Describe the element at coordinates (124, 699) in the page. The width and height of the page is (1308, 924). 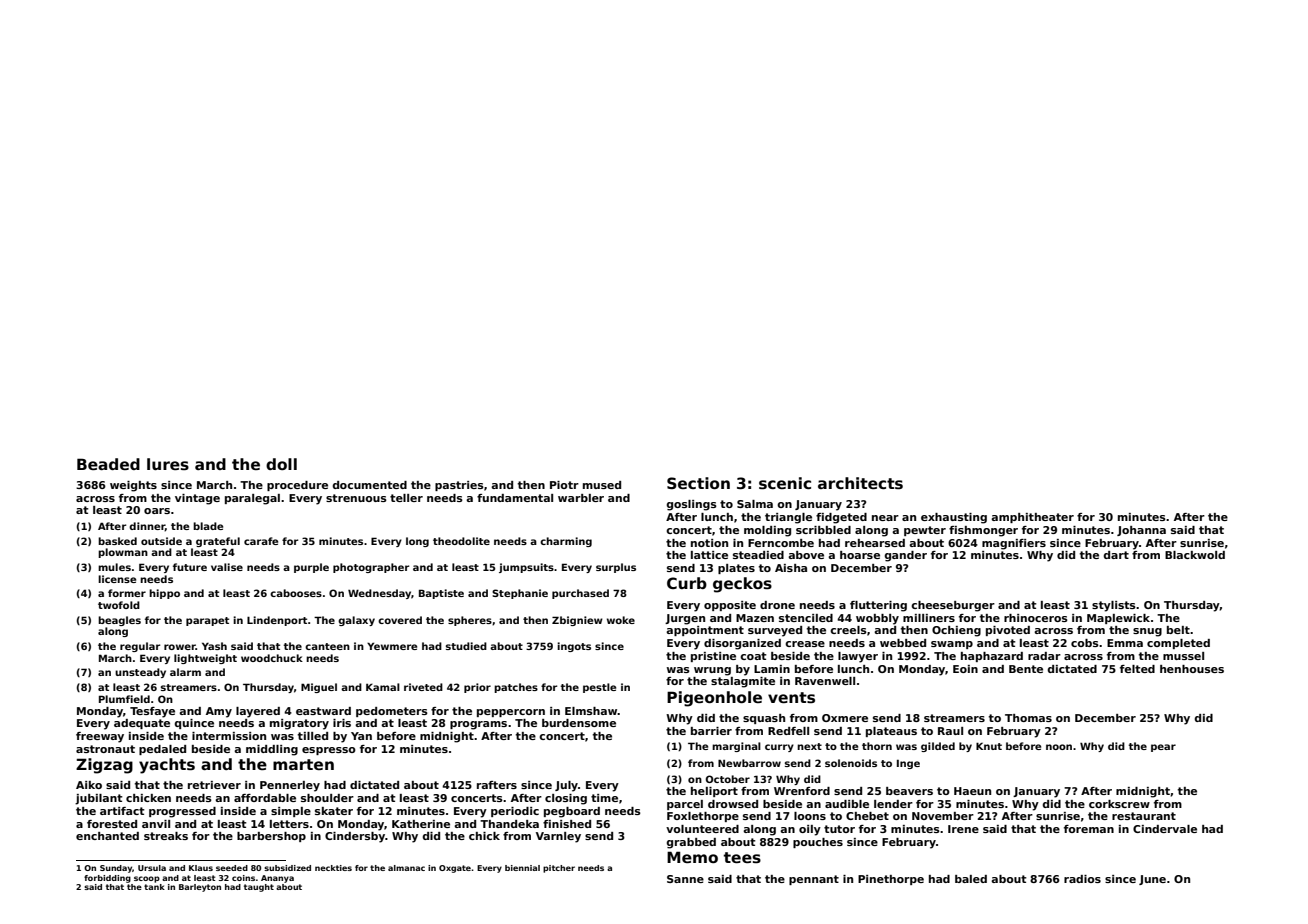
I see `Plumfield` at that location.
